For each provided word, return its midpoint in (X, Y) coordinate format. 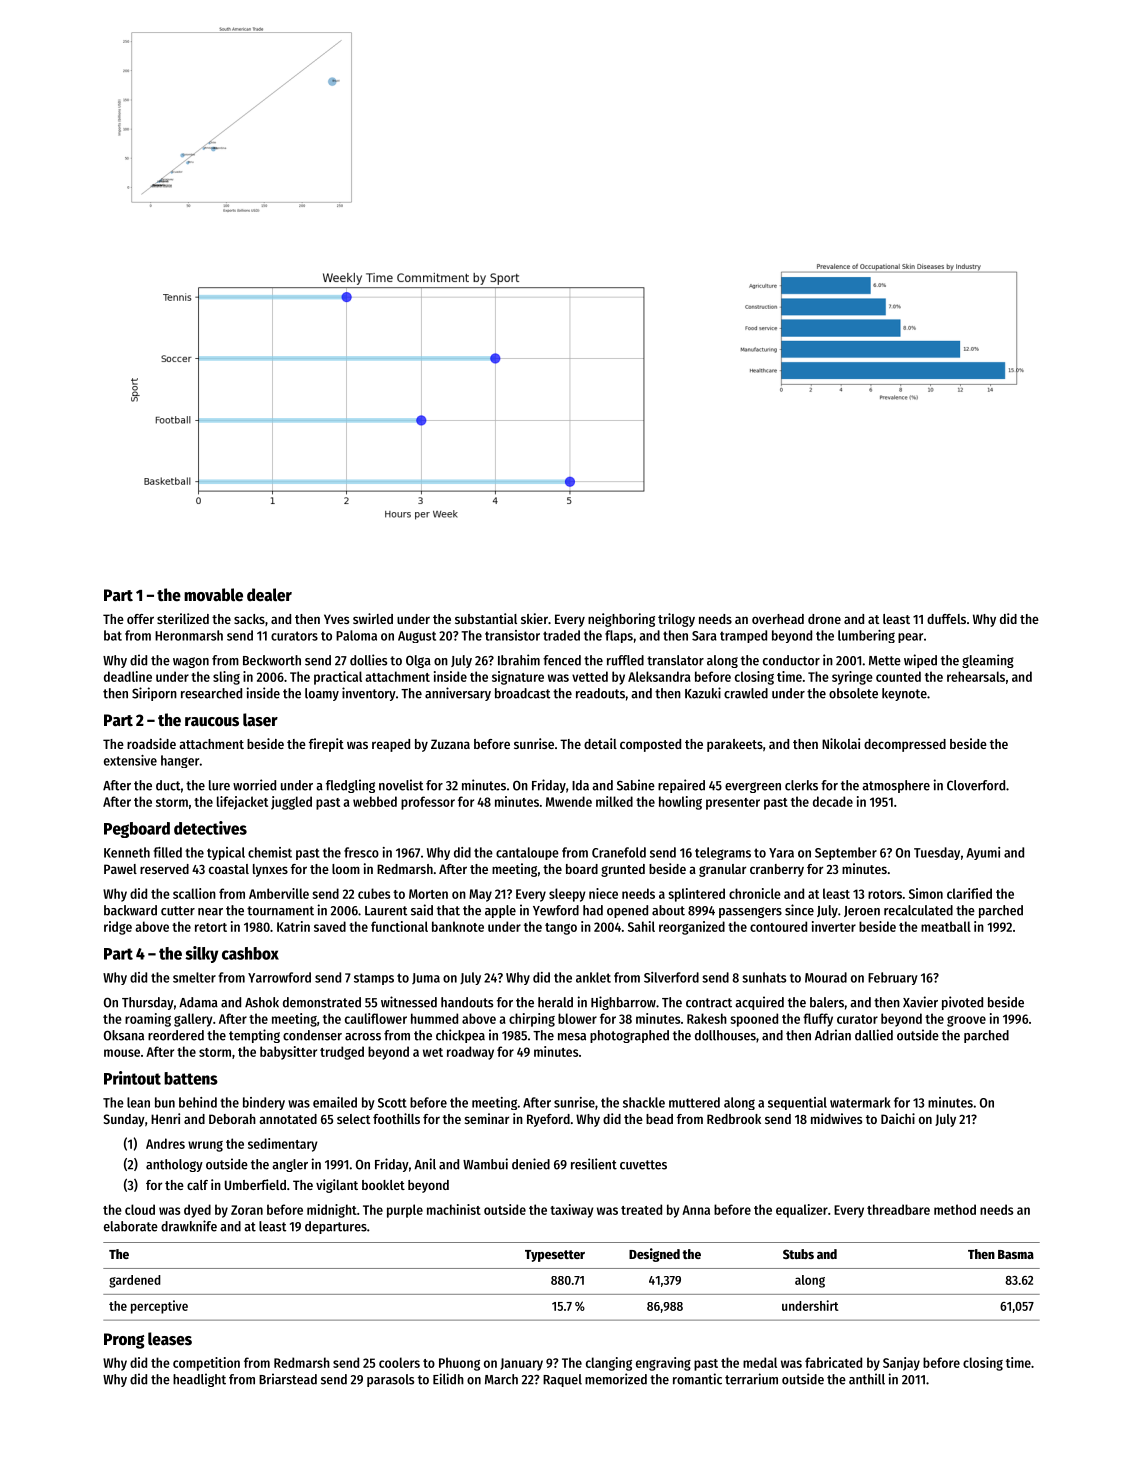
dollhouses (725, 1035)
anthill (867, 1379)
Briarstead (288, 1379)
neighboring (621, 620)
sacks (249, 619)
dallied (874, 1035)
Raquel (562, 1380)
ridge (118, 928)
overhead (778, 619)
